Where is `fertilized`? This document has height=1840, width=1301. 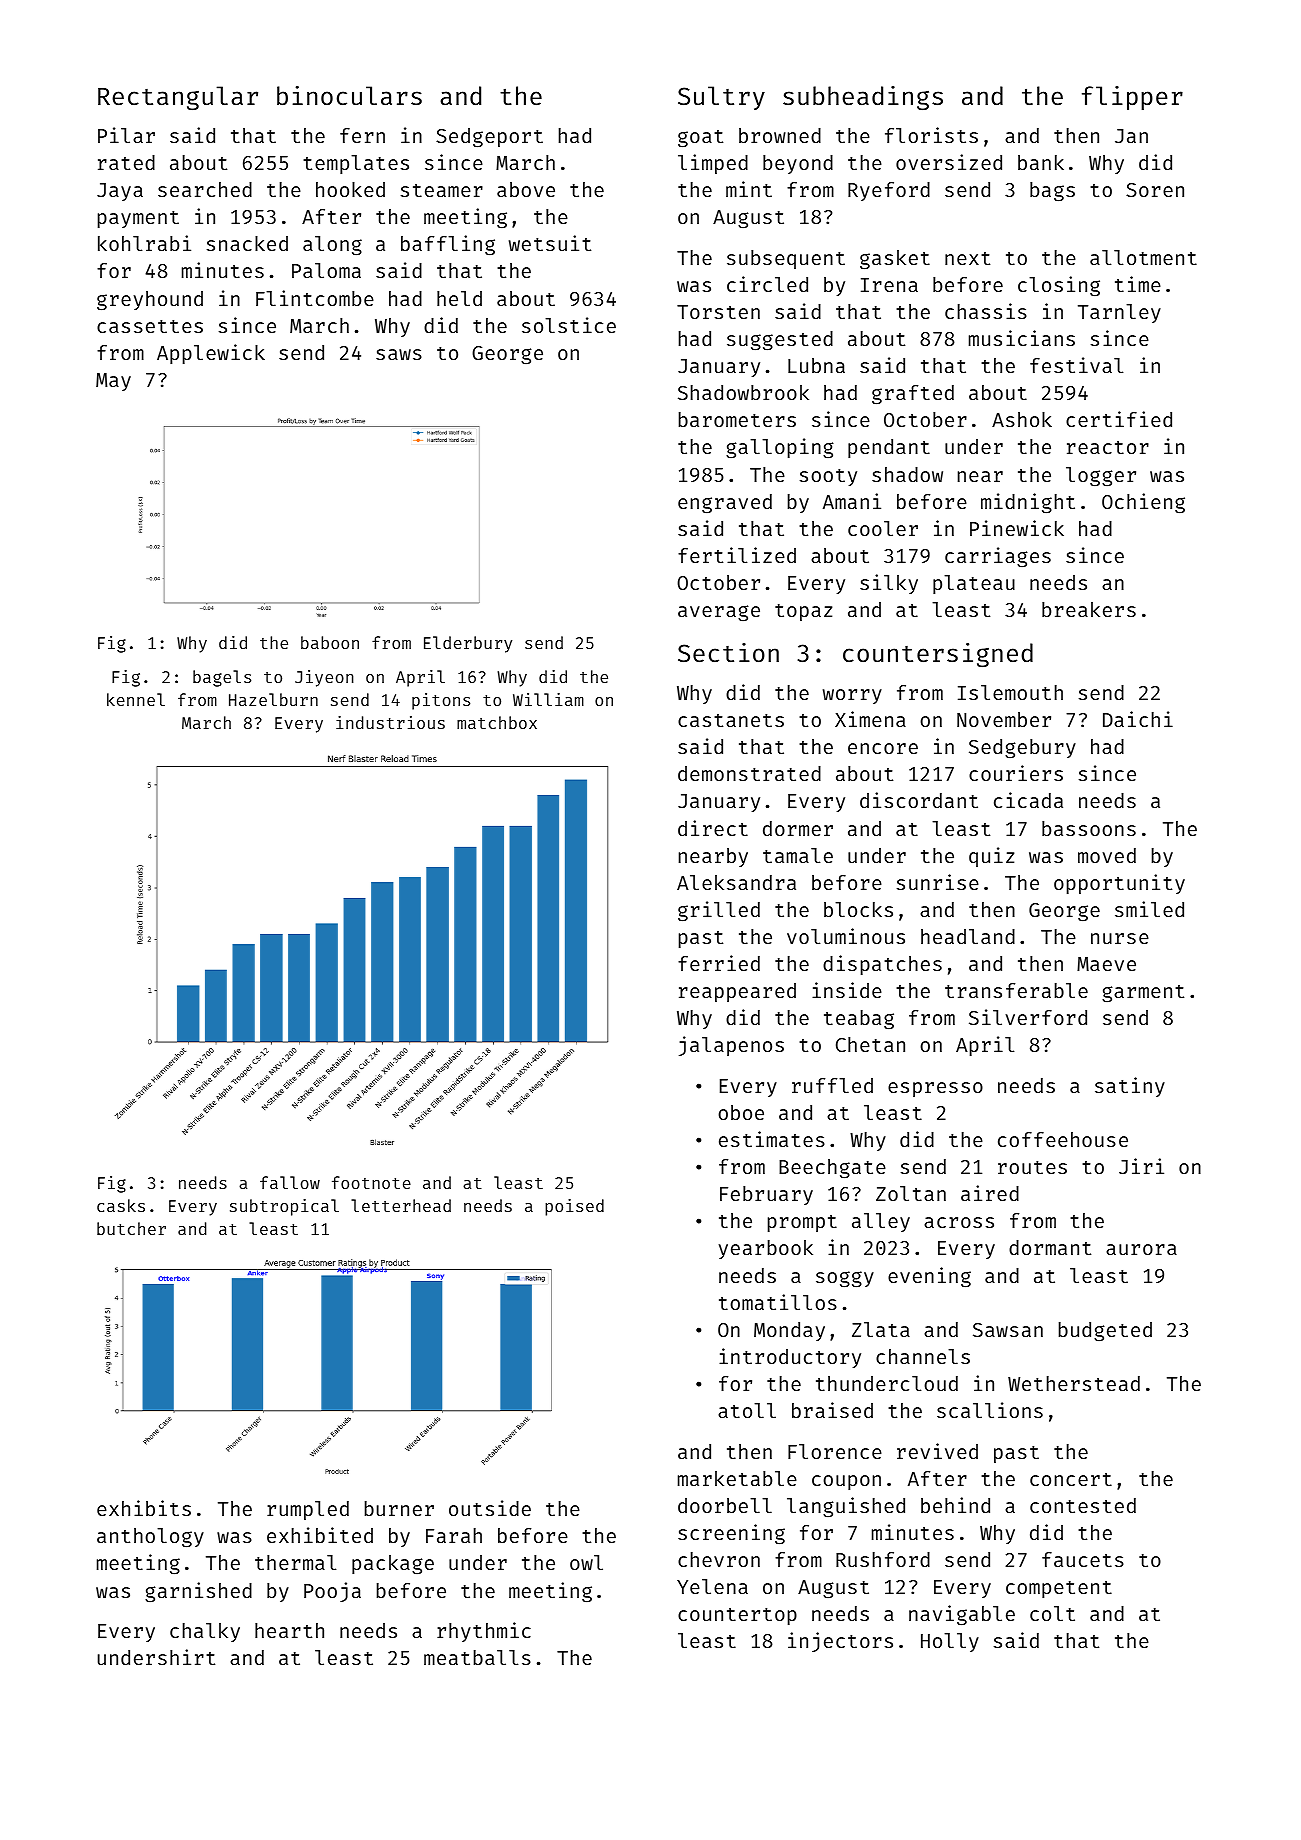 fertilized is located at coordinates (737, 555).
